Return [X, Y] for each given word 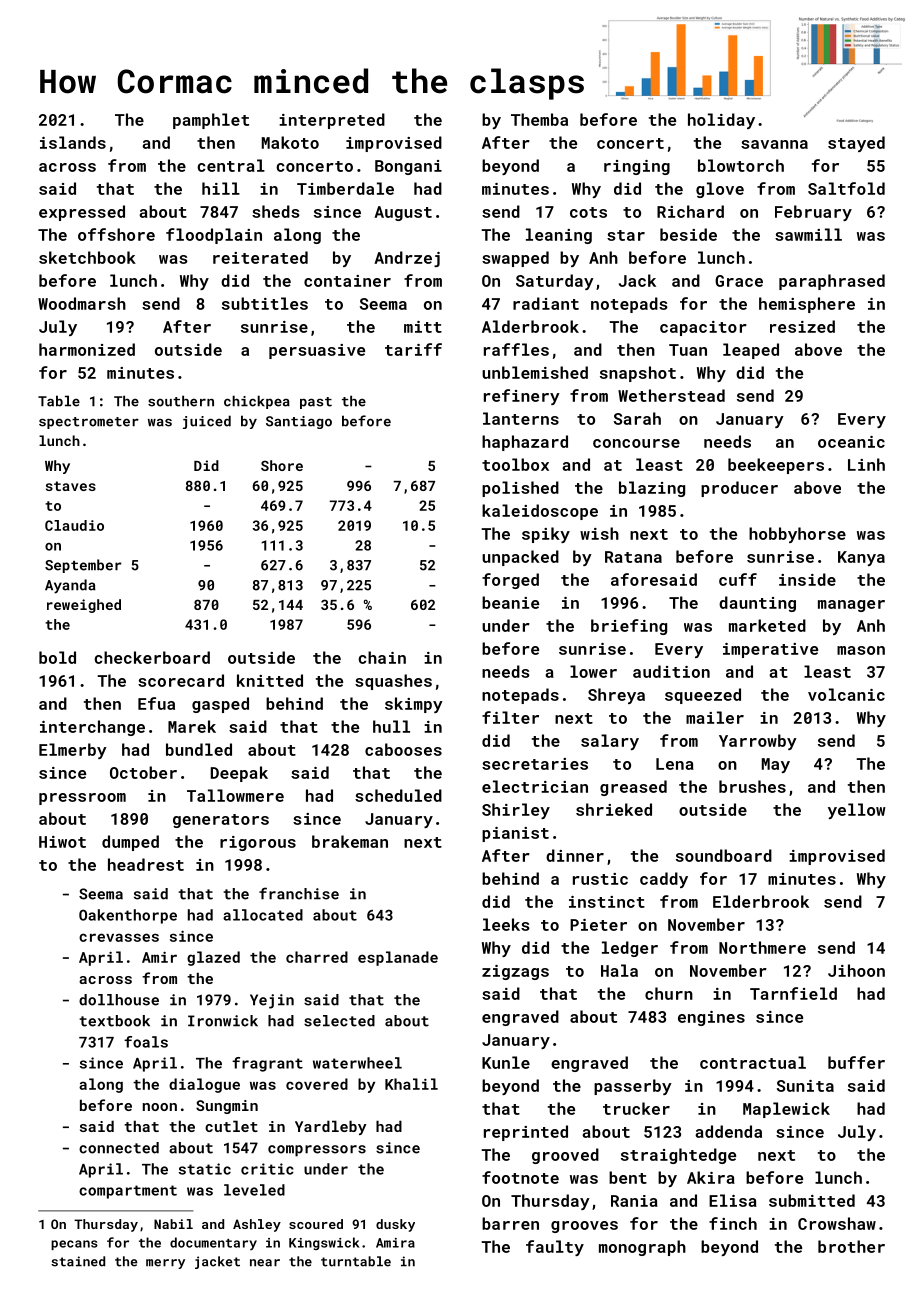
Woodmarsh [82, 303]
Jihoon [856, 970]
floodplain [214, 236]
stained [78, 1261]
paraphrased [832, 282]
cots [588, 212]
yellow [857, 811]
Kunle [506, 1062]
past [316, 403]
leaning [559, 236]
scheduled [398, 795]
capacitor [703, 328]
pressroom [82, 799]
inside [807, 579]
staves [71, 486]
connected [119, 1148]
